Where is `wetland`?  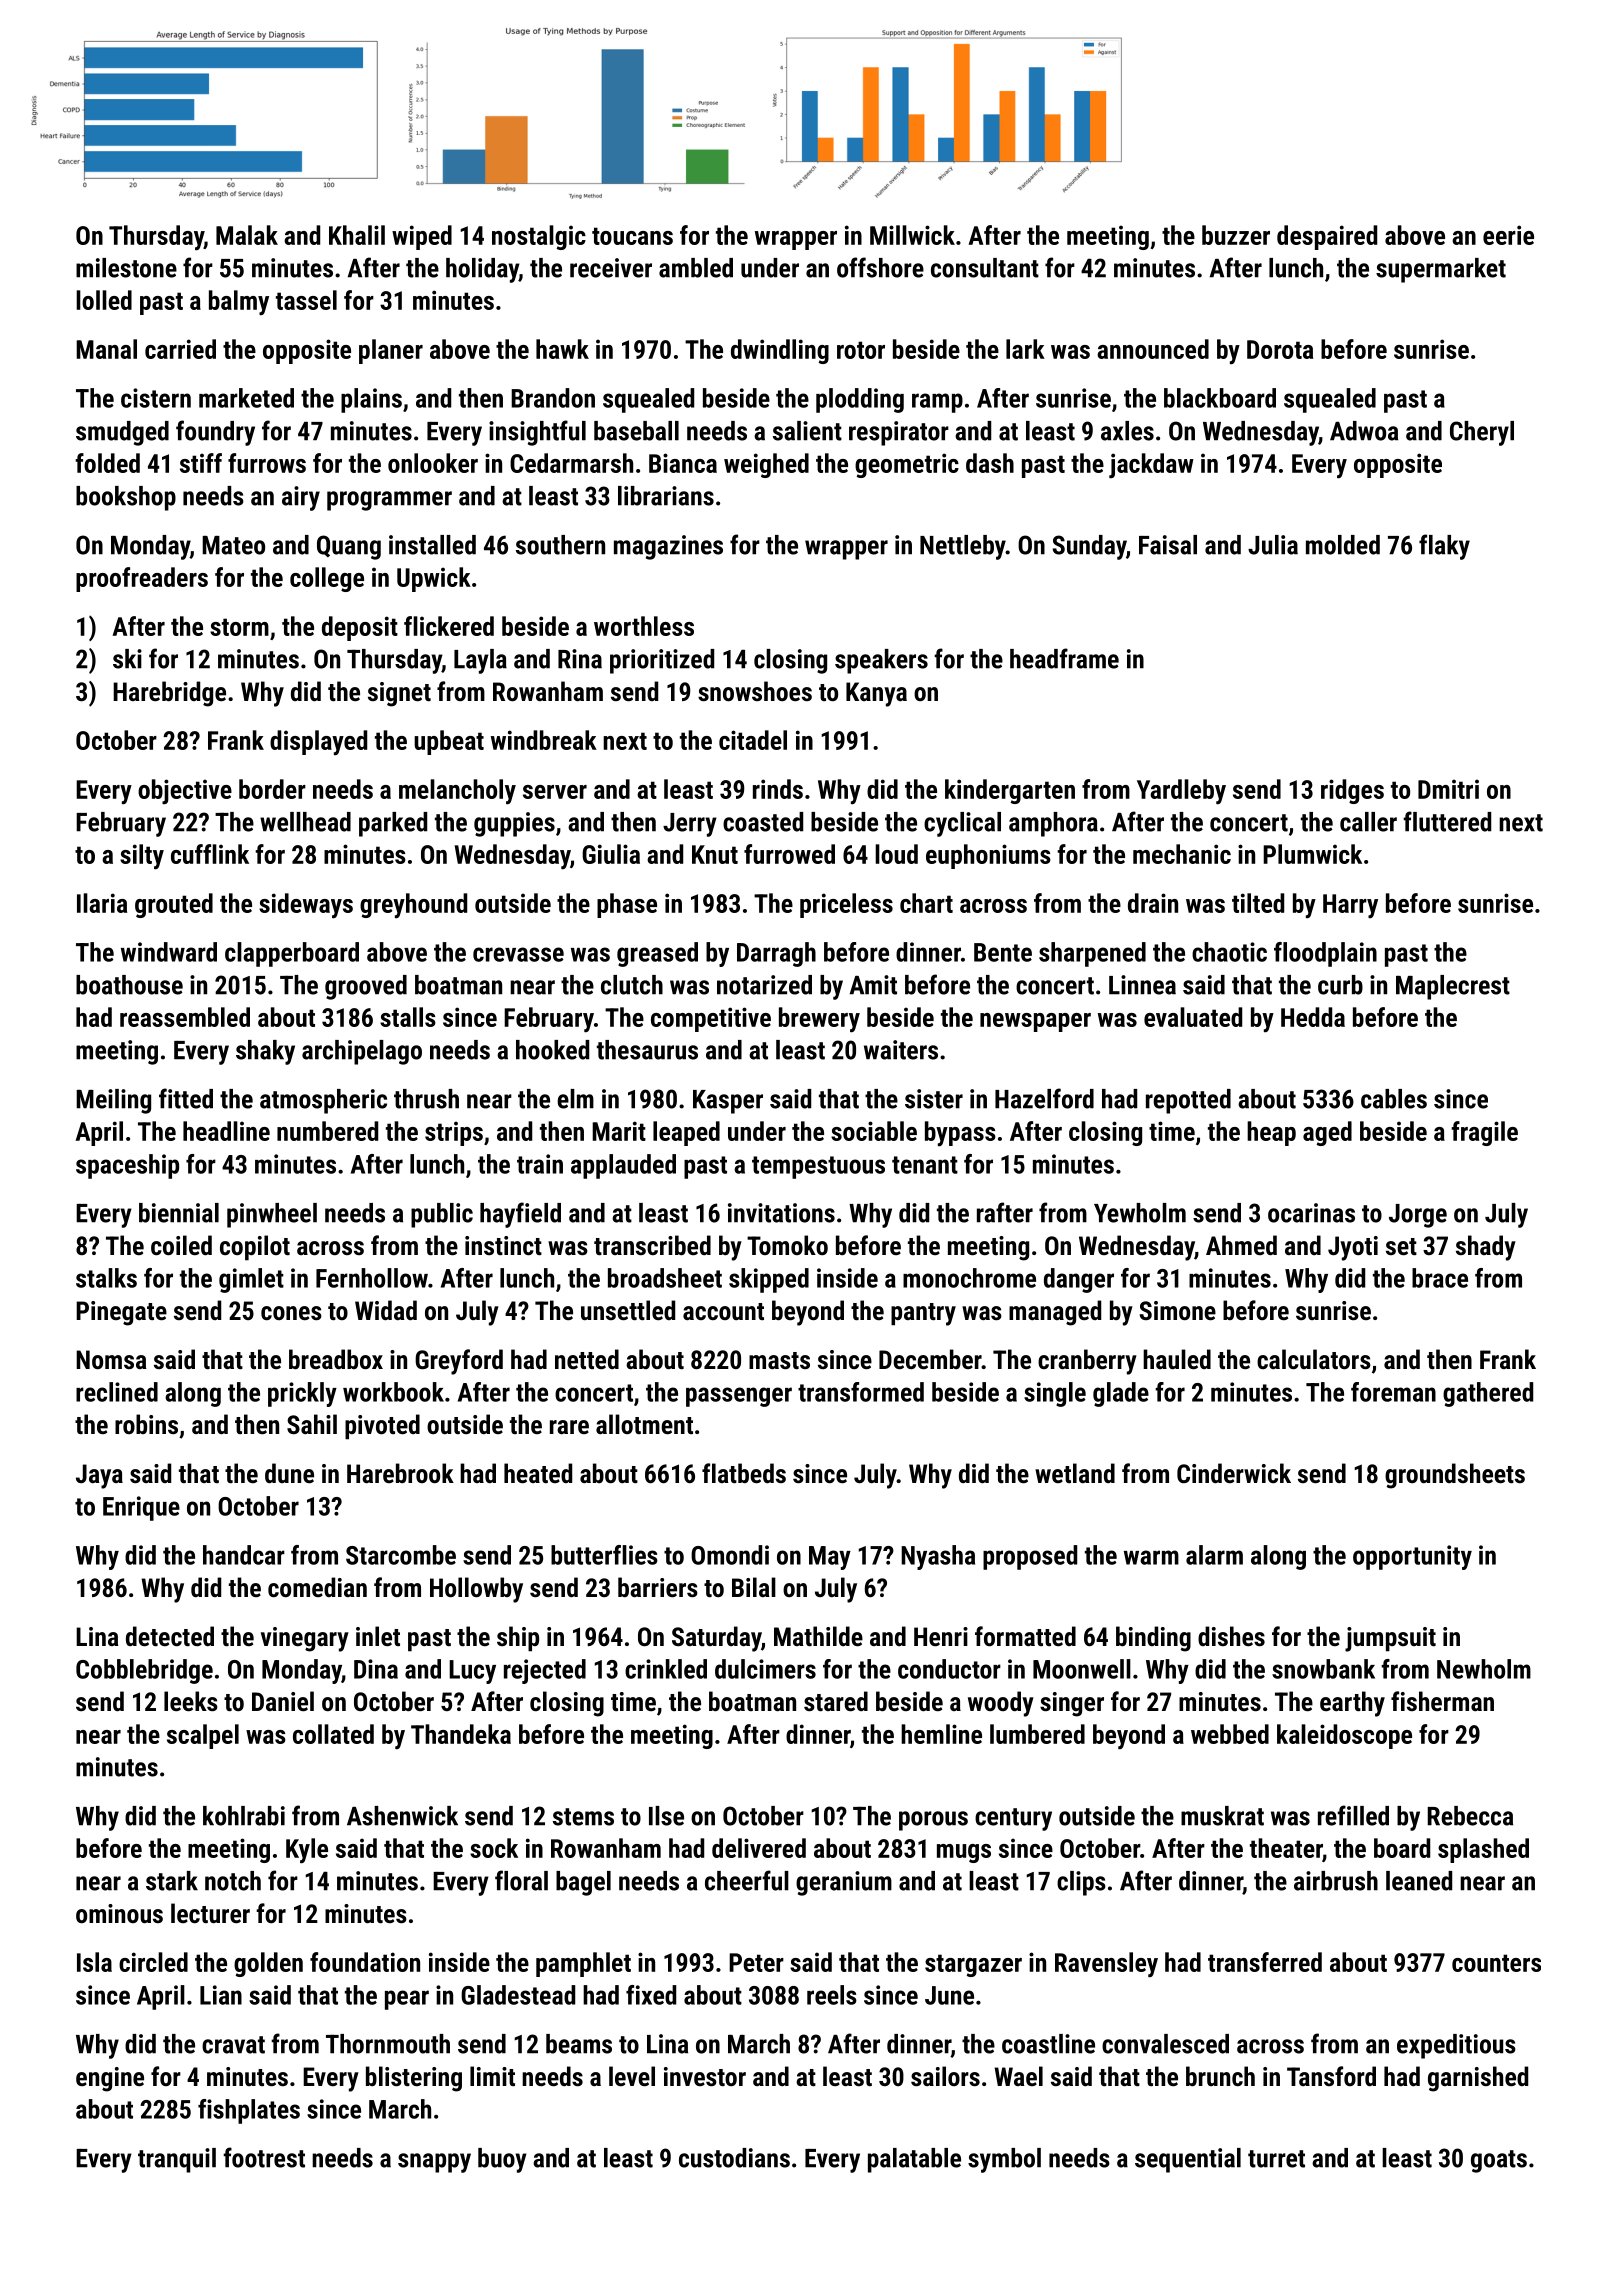 wetland is located at coordinates (1075, 1473).
